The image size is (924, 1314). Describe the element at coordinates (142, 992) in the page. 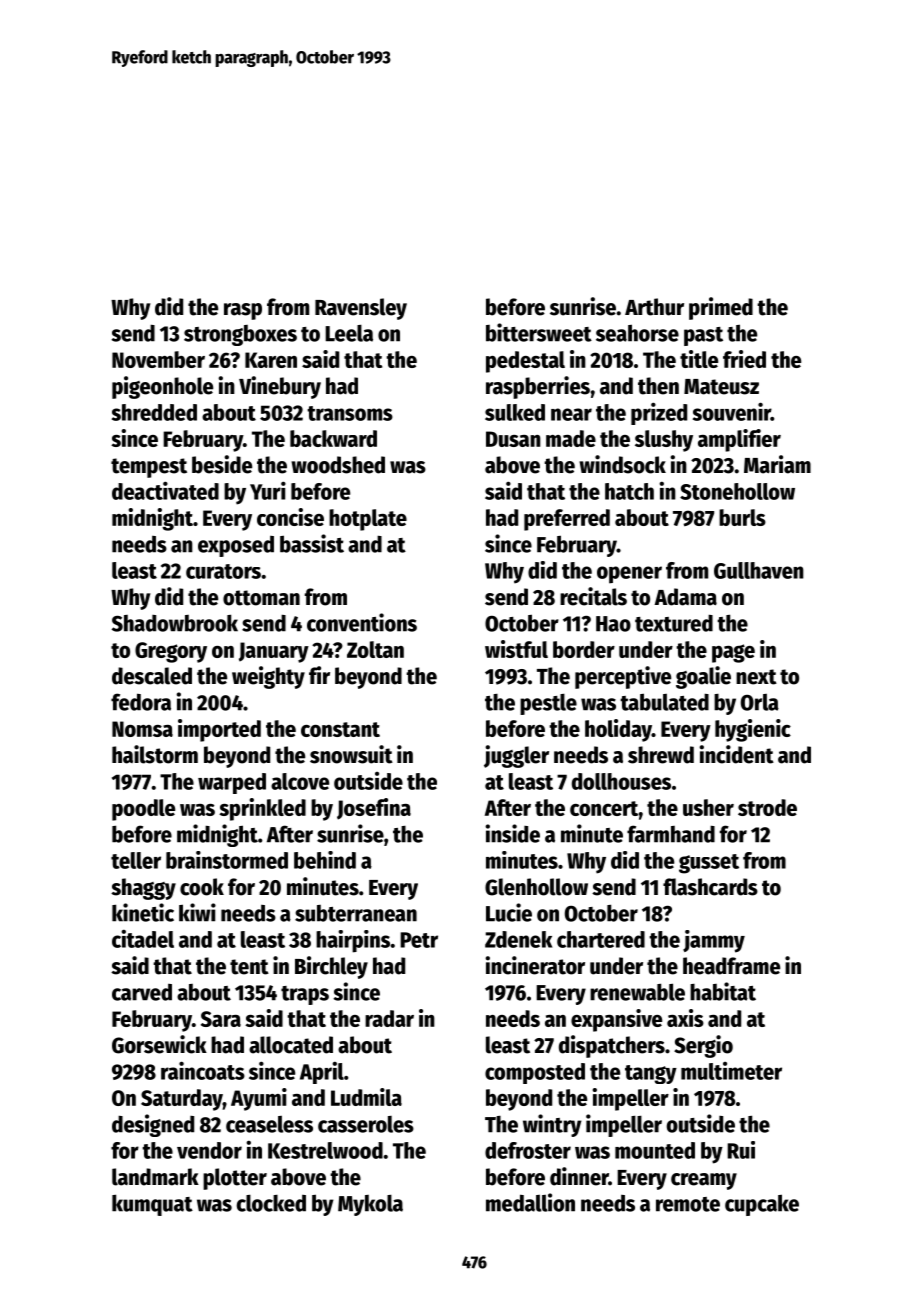

I see `carved` at that location.
